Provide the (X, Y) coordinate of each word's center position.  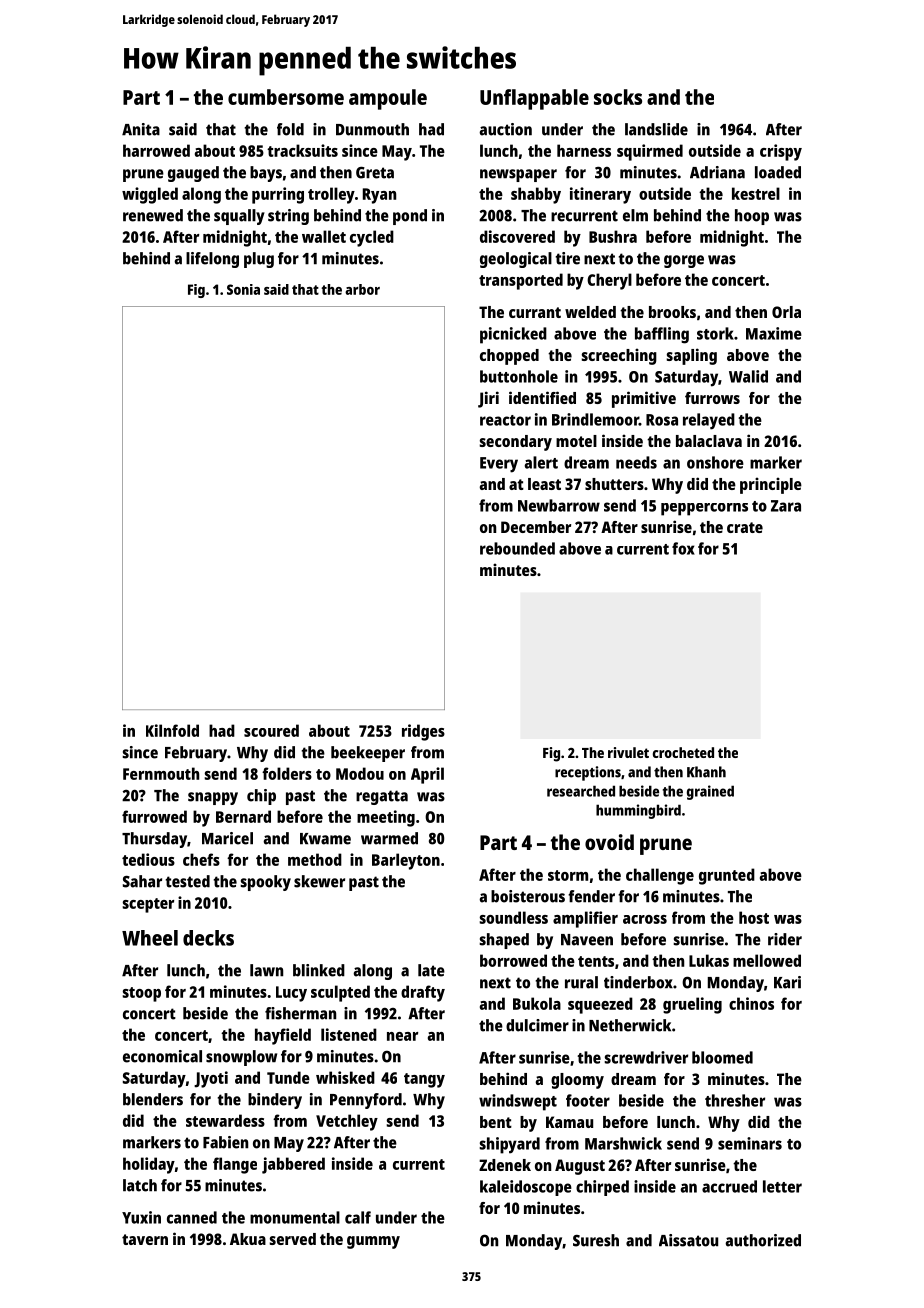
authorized (763, 1240)
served (292, 1239)
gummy (373, 1242)
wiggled (150, 195)
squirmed (650, 152)
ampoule (388, 99)
